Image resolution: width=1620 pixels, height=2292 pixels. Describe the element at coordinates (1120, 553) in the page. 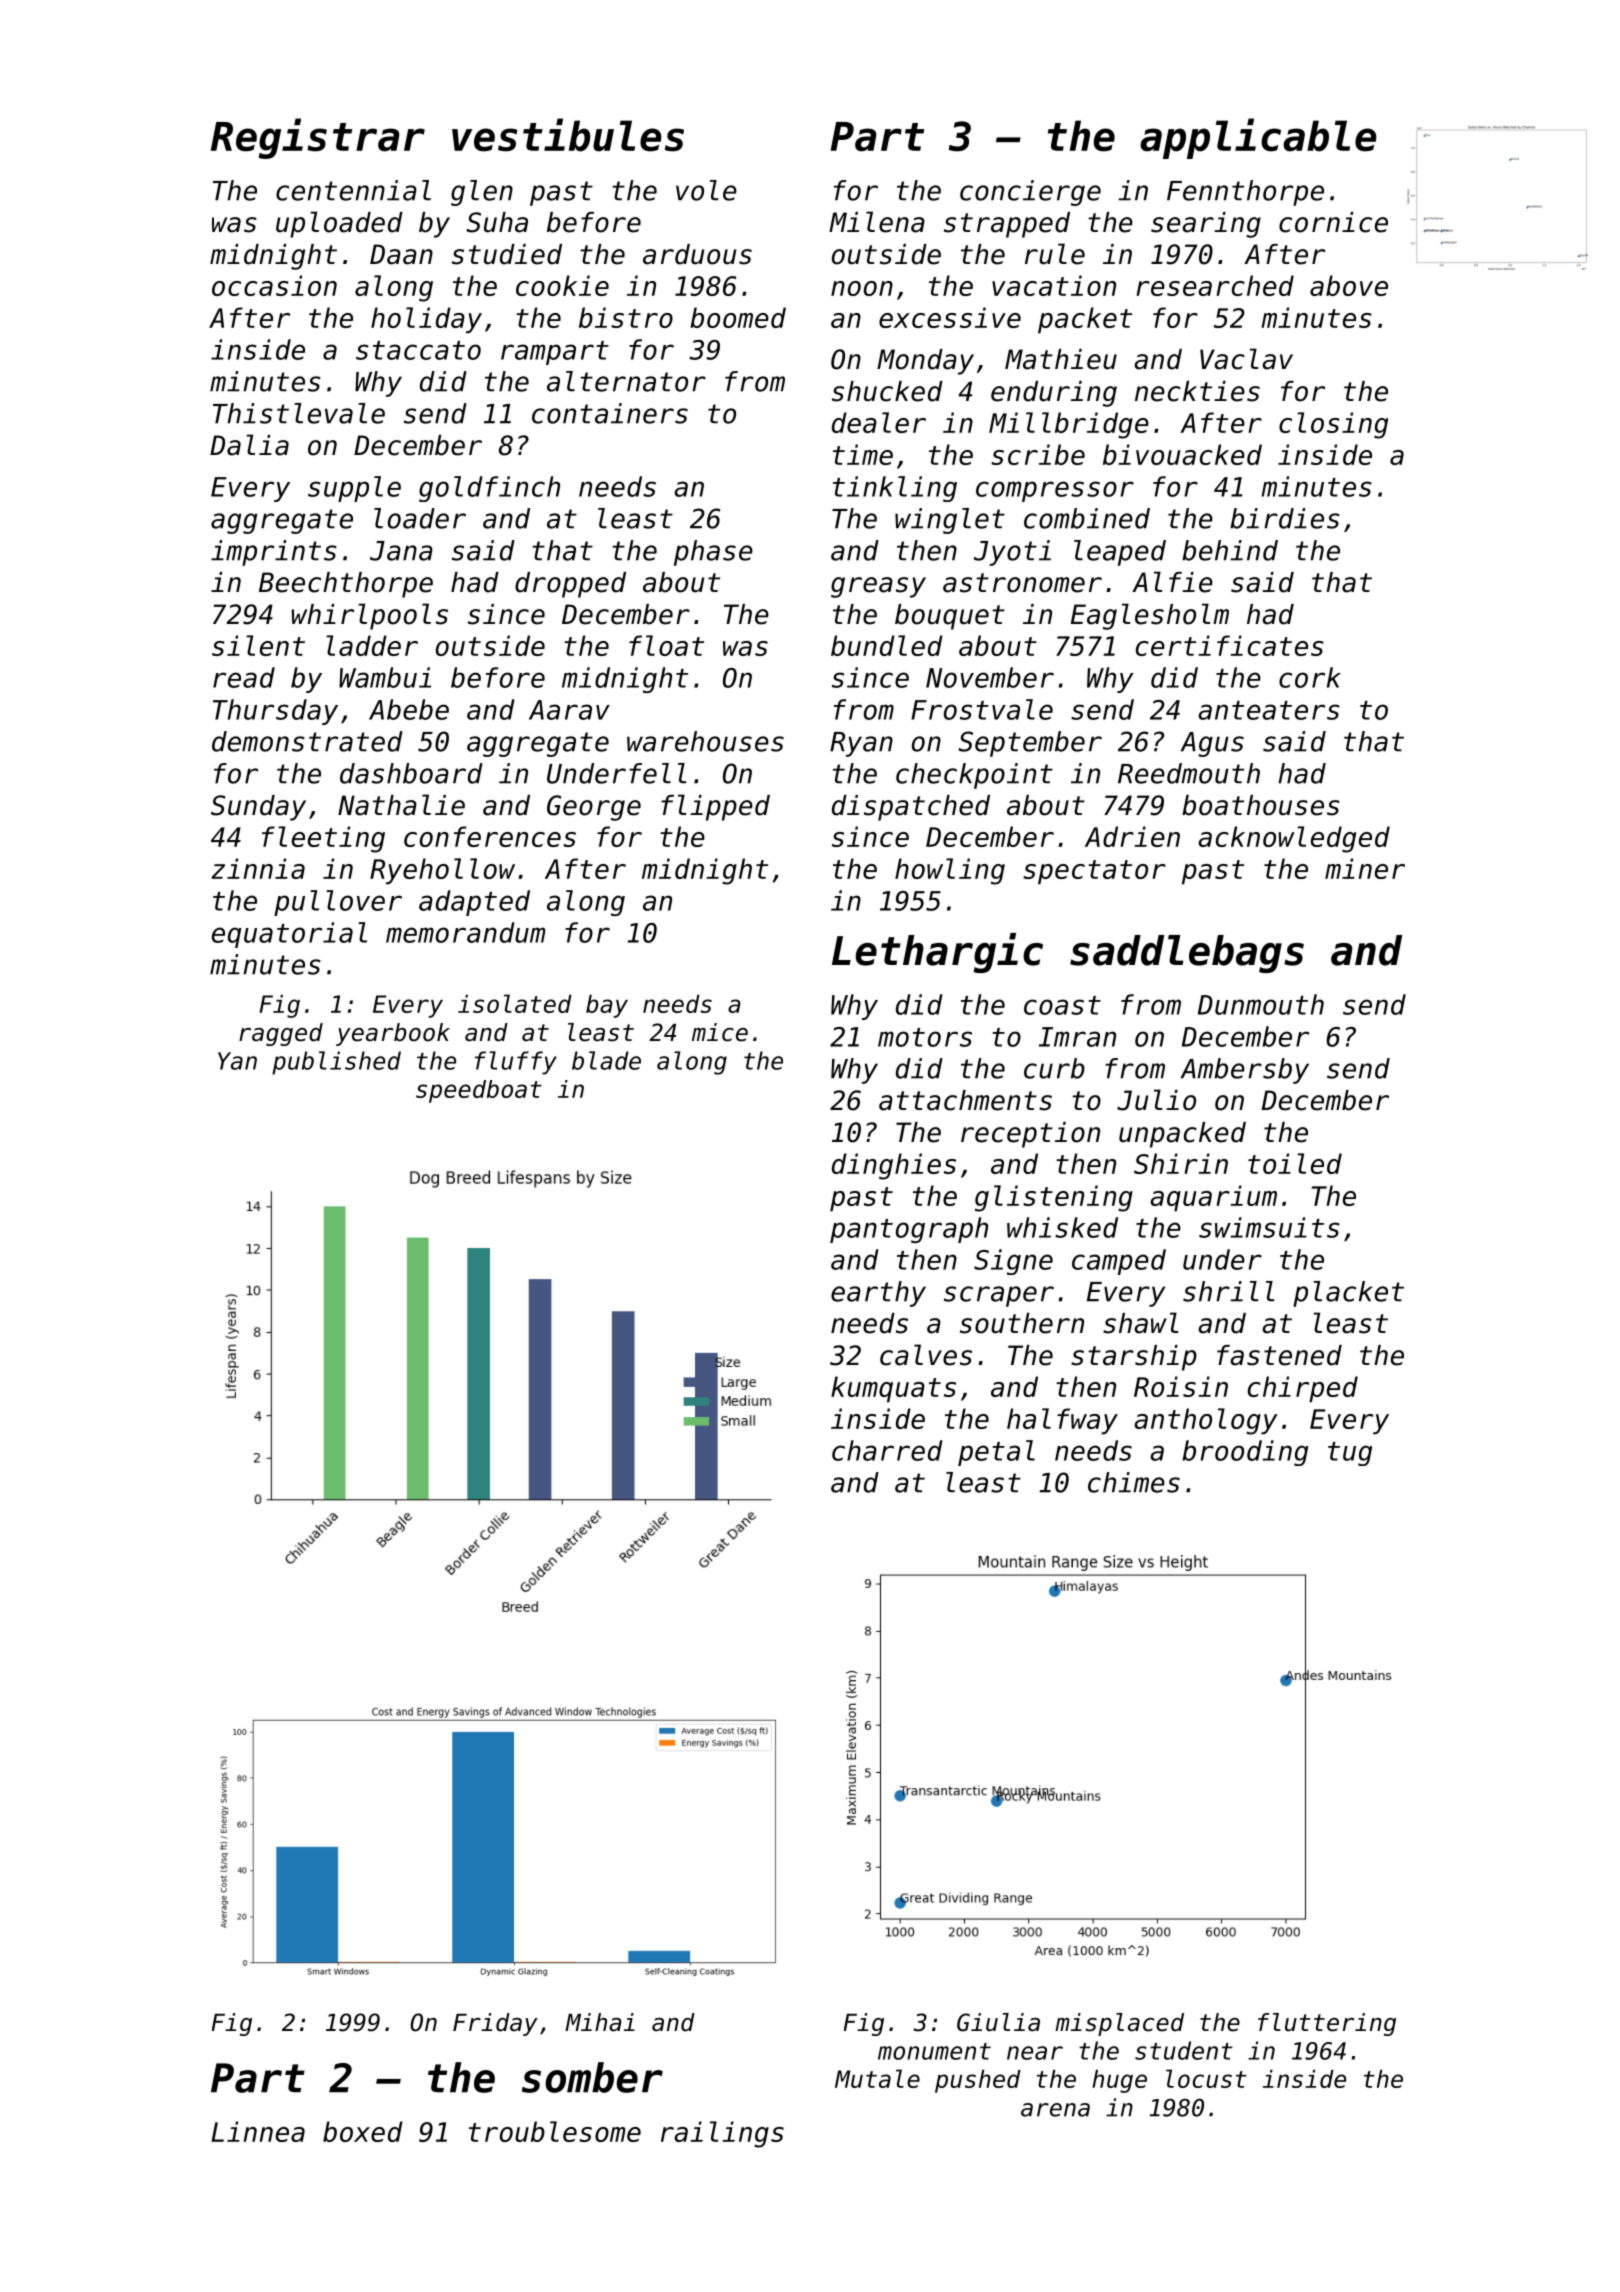

I see `leaped` at that location.
